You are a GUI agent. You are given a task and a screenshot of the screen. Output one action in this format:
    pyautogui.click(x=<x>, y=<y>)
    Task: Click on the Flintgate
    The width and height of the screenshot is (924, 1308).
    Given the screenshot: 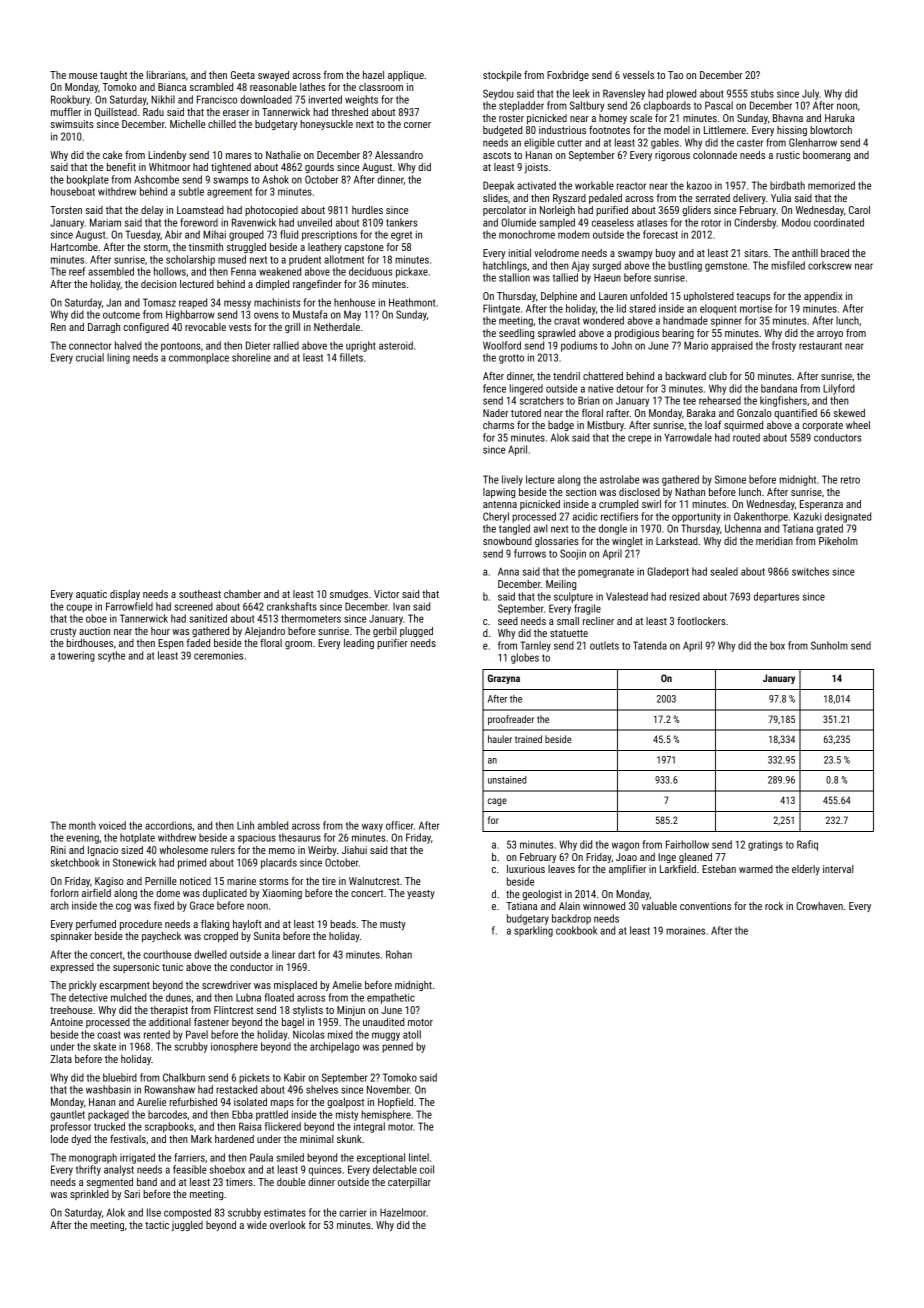 What is the action you would take?
    pyautogui.click(x=501, y=309)
